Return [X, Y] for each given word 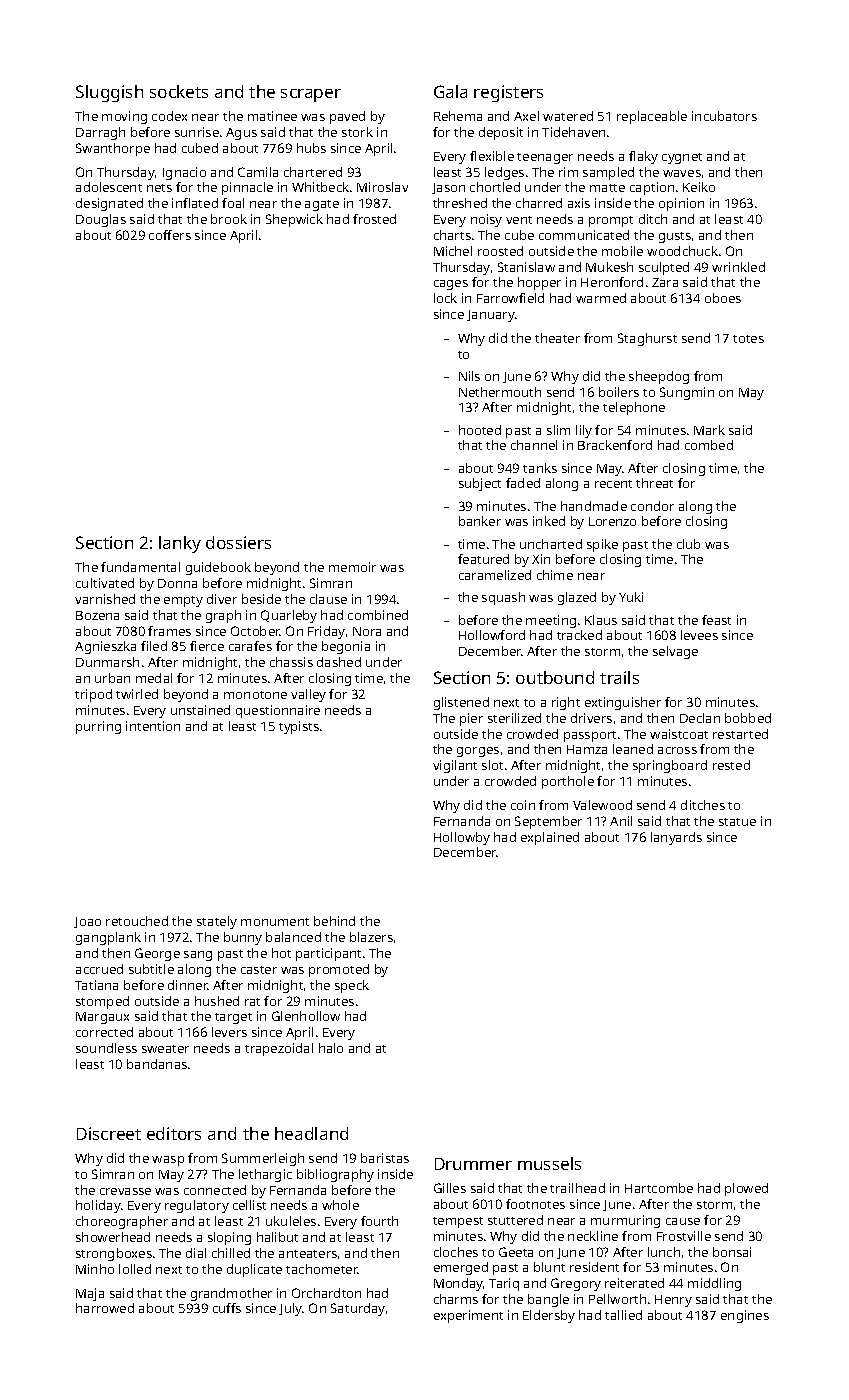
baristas [385, 1158]
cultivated [105, 583]
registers [508, 93]
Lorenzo [612, 521]
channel [534, 445]
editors [174, 1133]
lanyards [676, 838]
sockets [179, 91]
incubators [724, 116]
